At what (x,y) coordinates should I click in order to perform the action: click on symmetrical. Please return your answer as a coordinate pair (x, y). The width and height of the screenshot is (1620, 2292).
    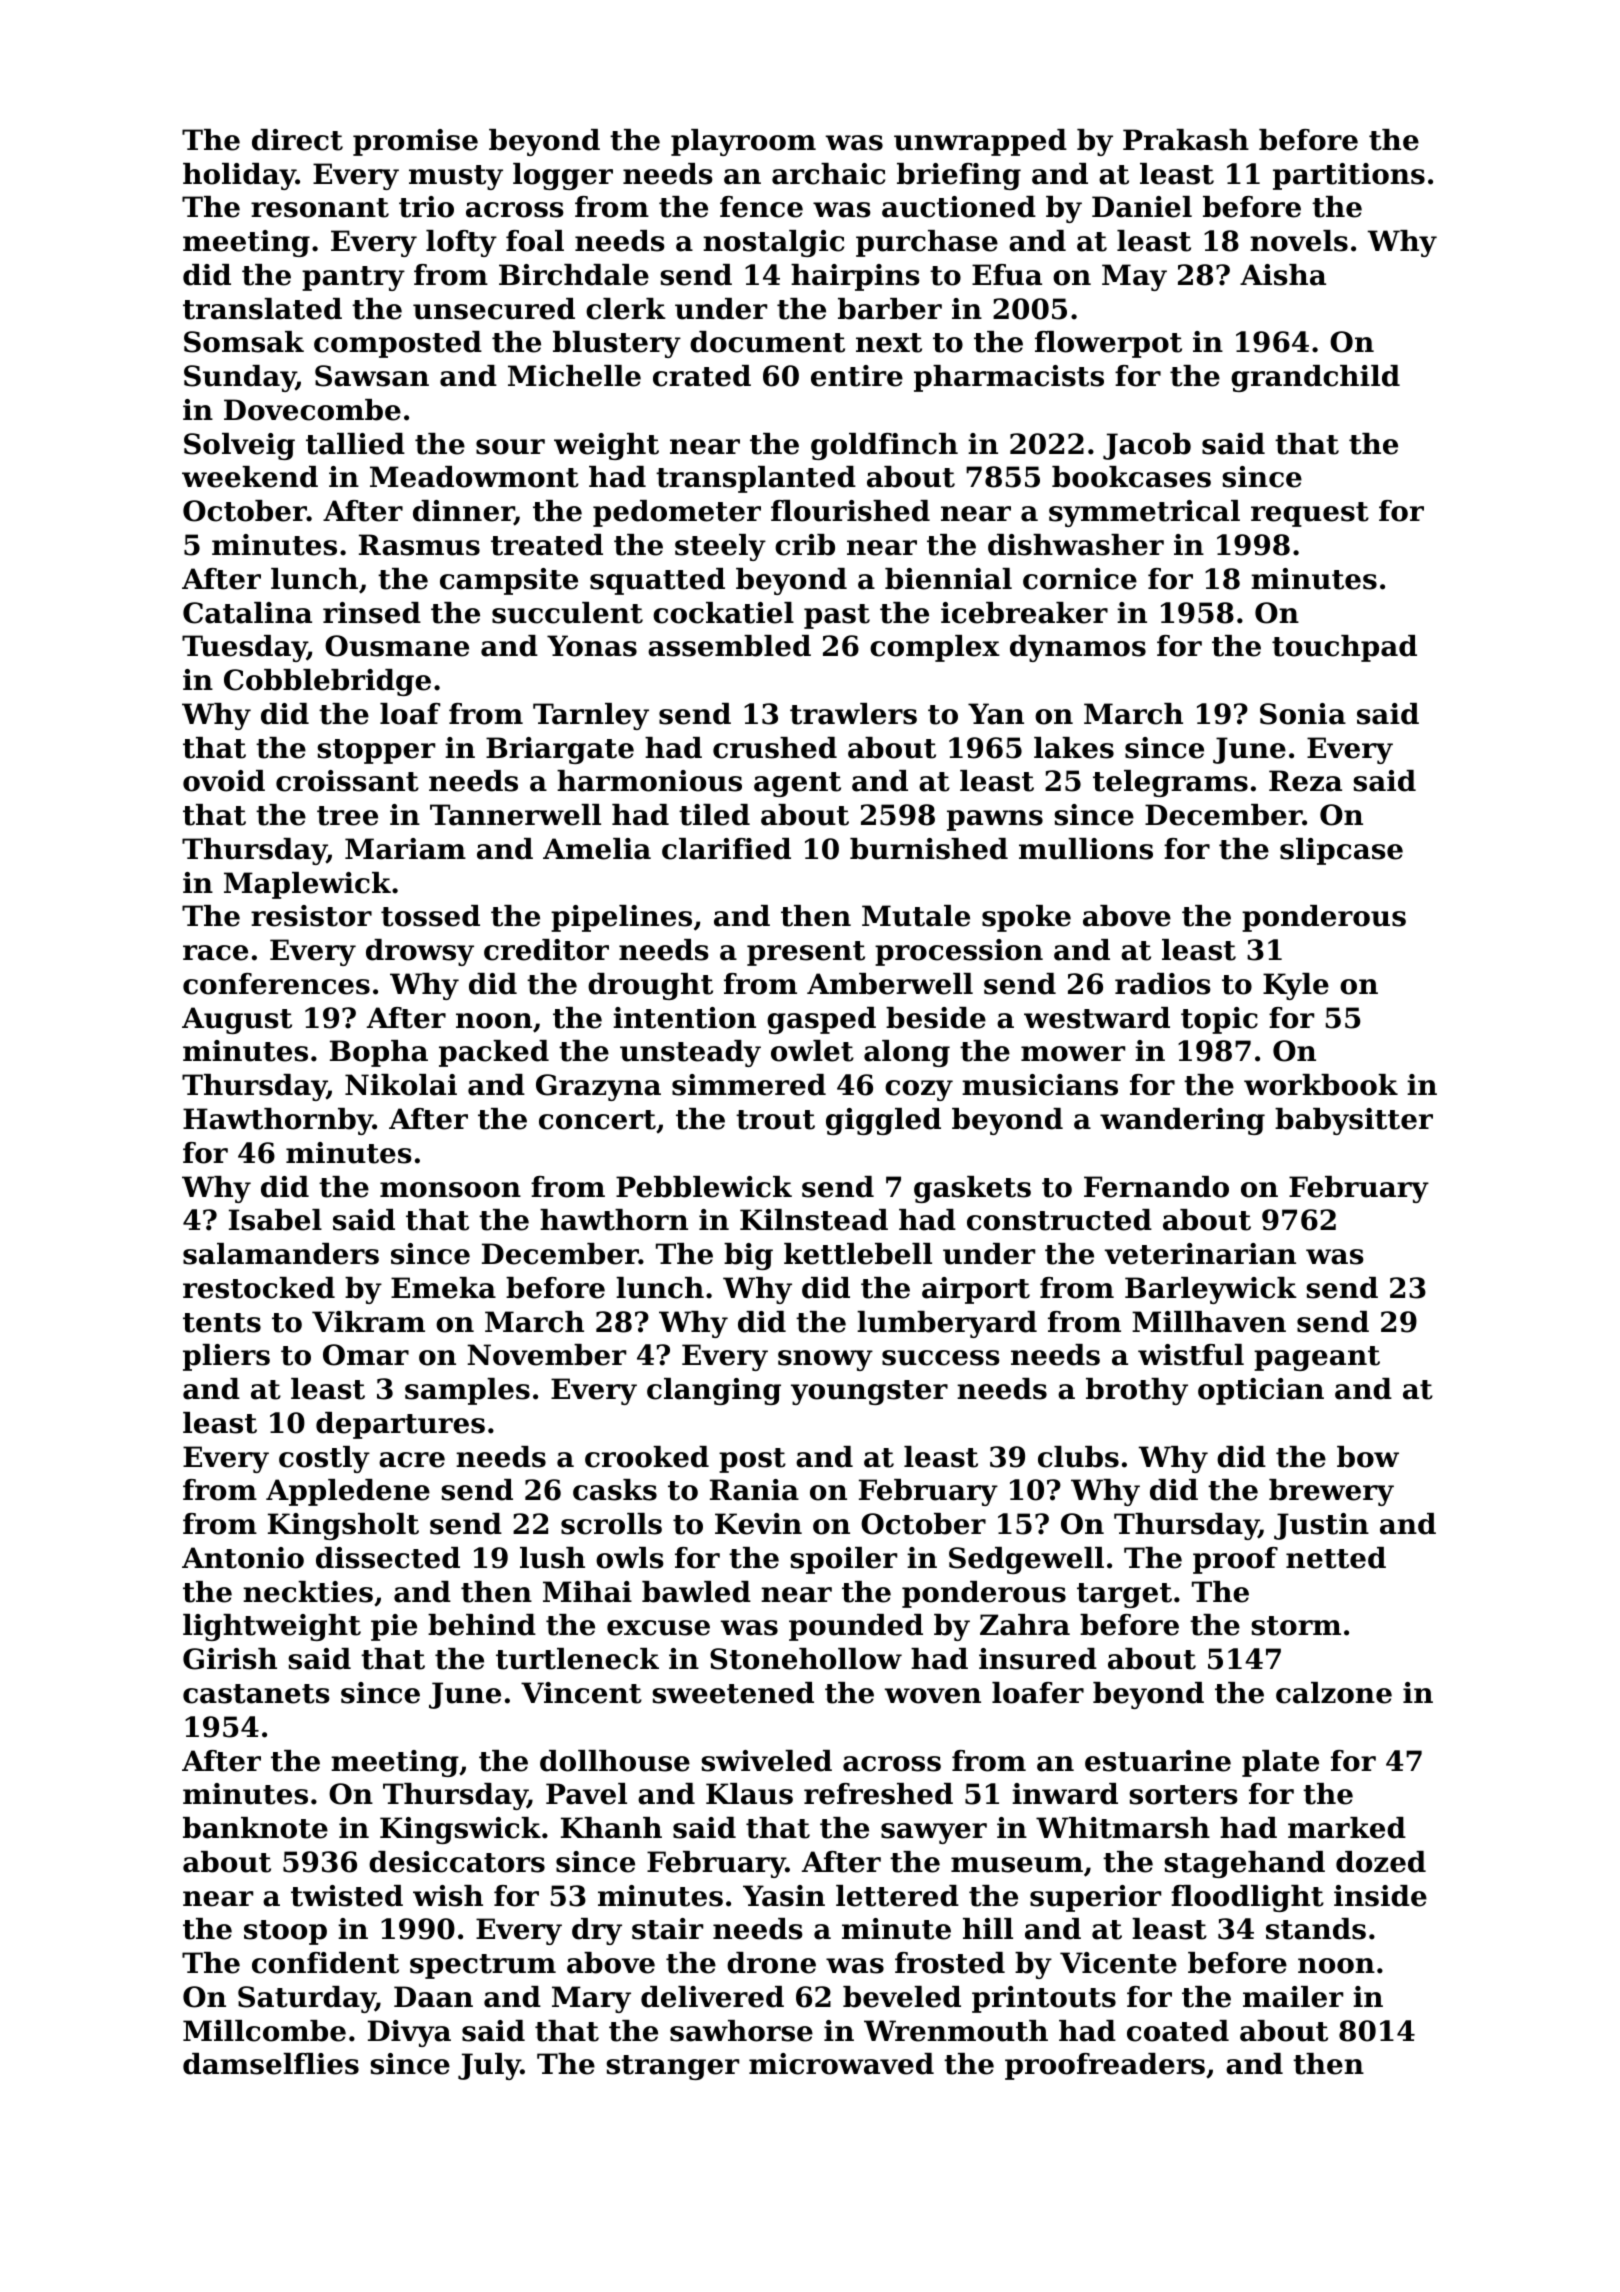
    Looking at the image, I should click on (1144, 513).
